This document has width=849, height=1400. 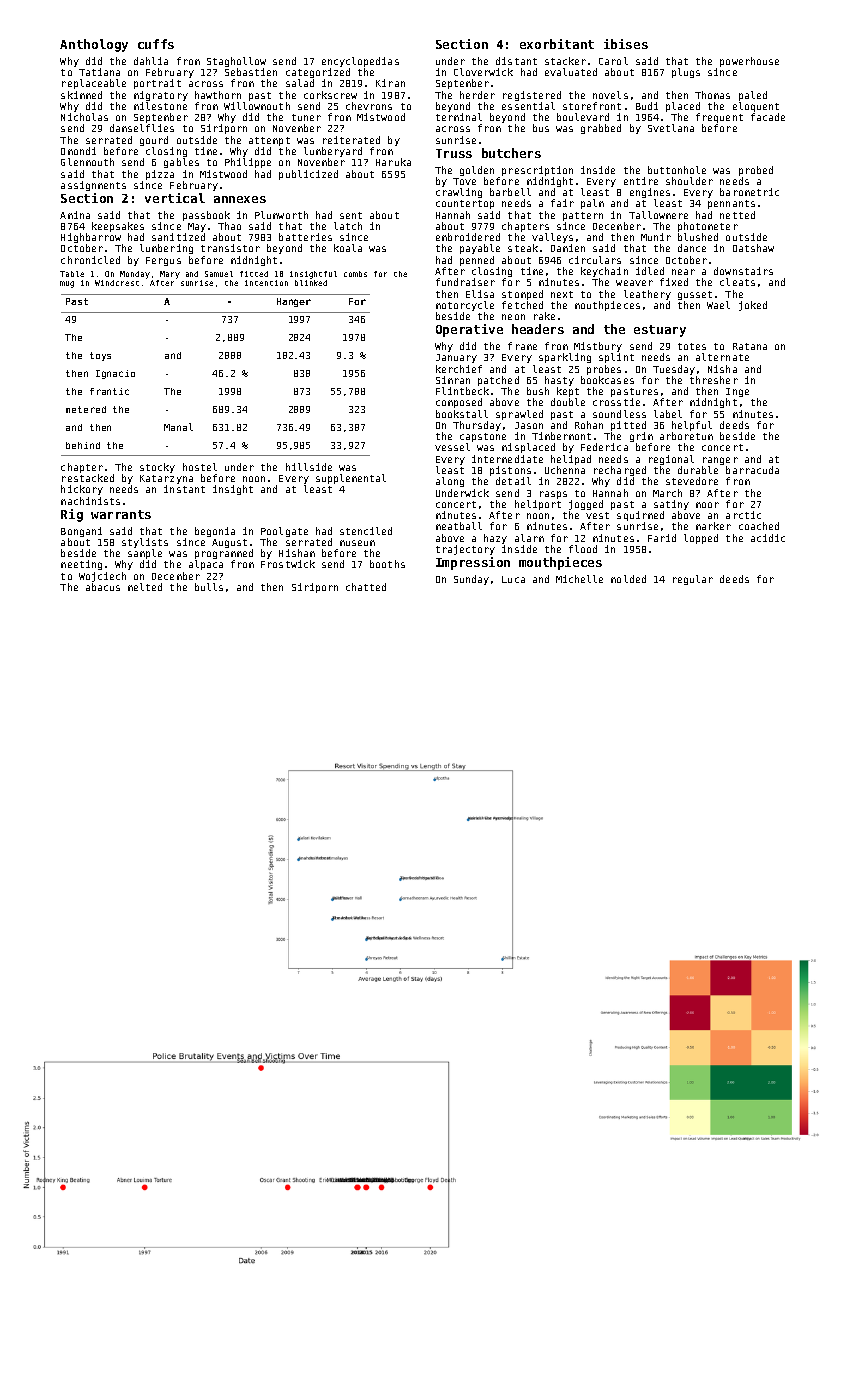 I want to click on Anthology, so click(x=94, y=45).
